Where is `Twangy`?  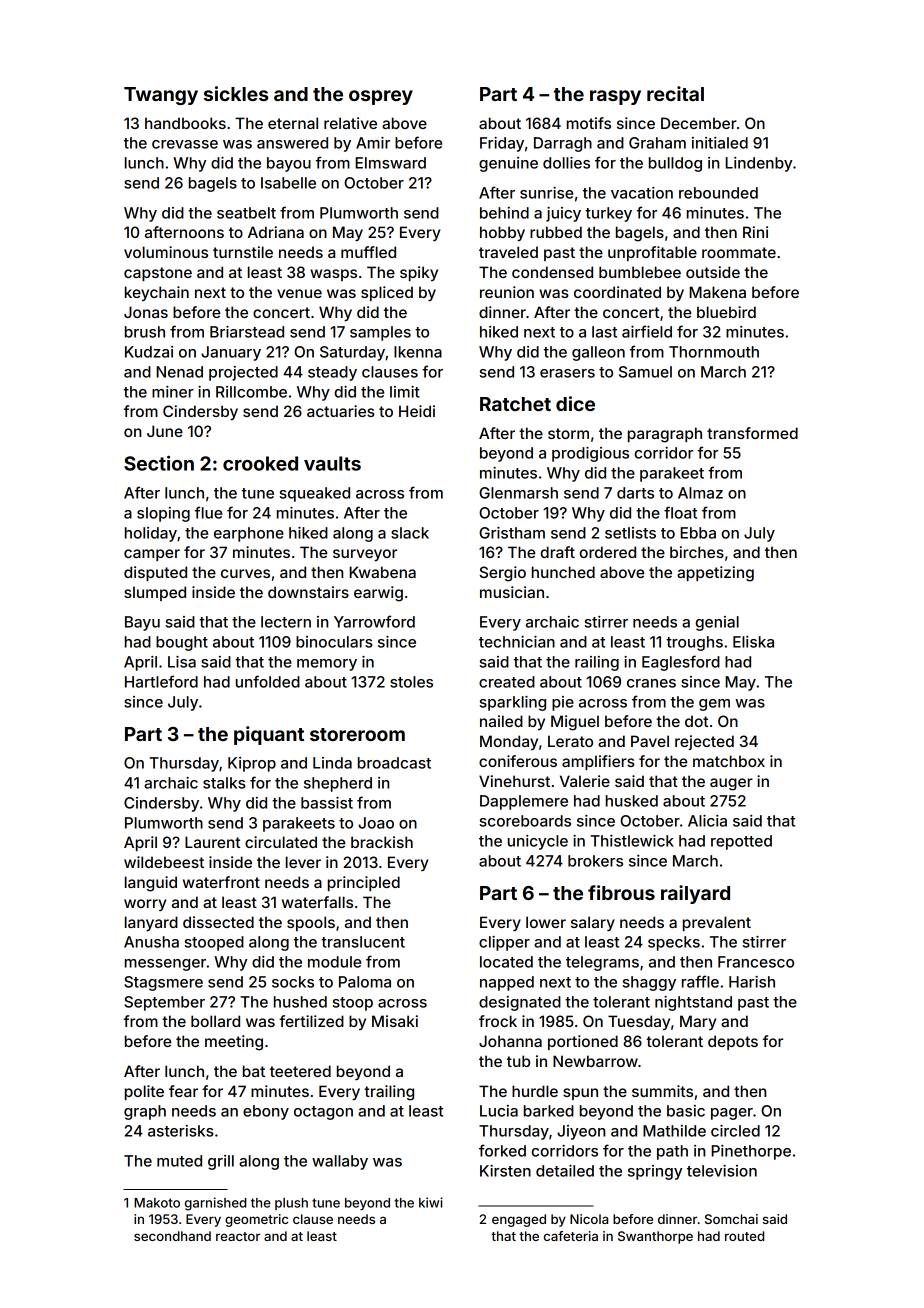
Twangy is located at coordinates (161, 96).
